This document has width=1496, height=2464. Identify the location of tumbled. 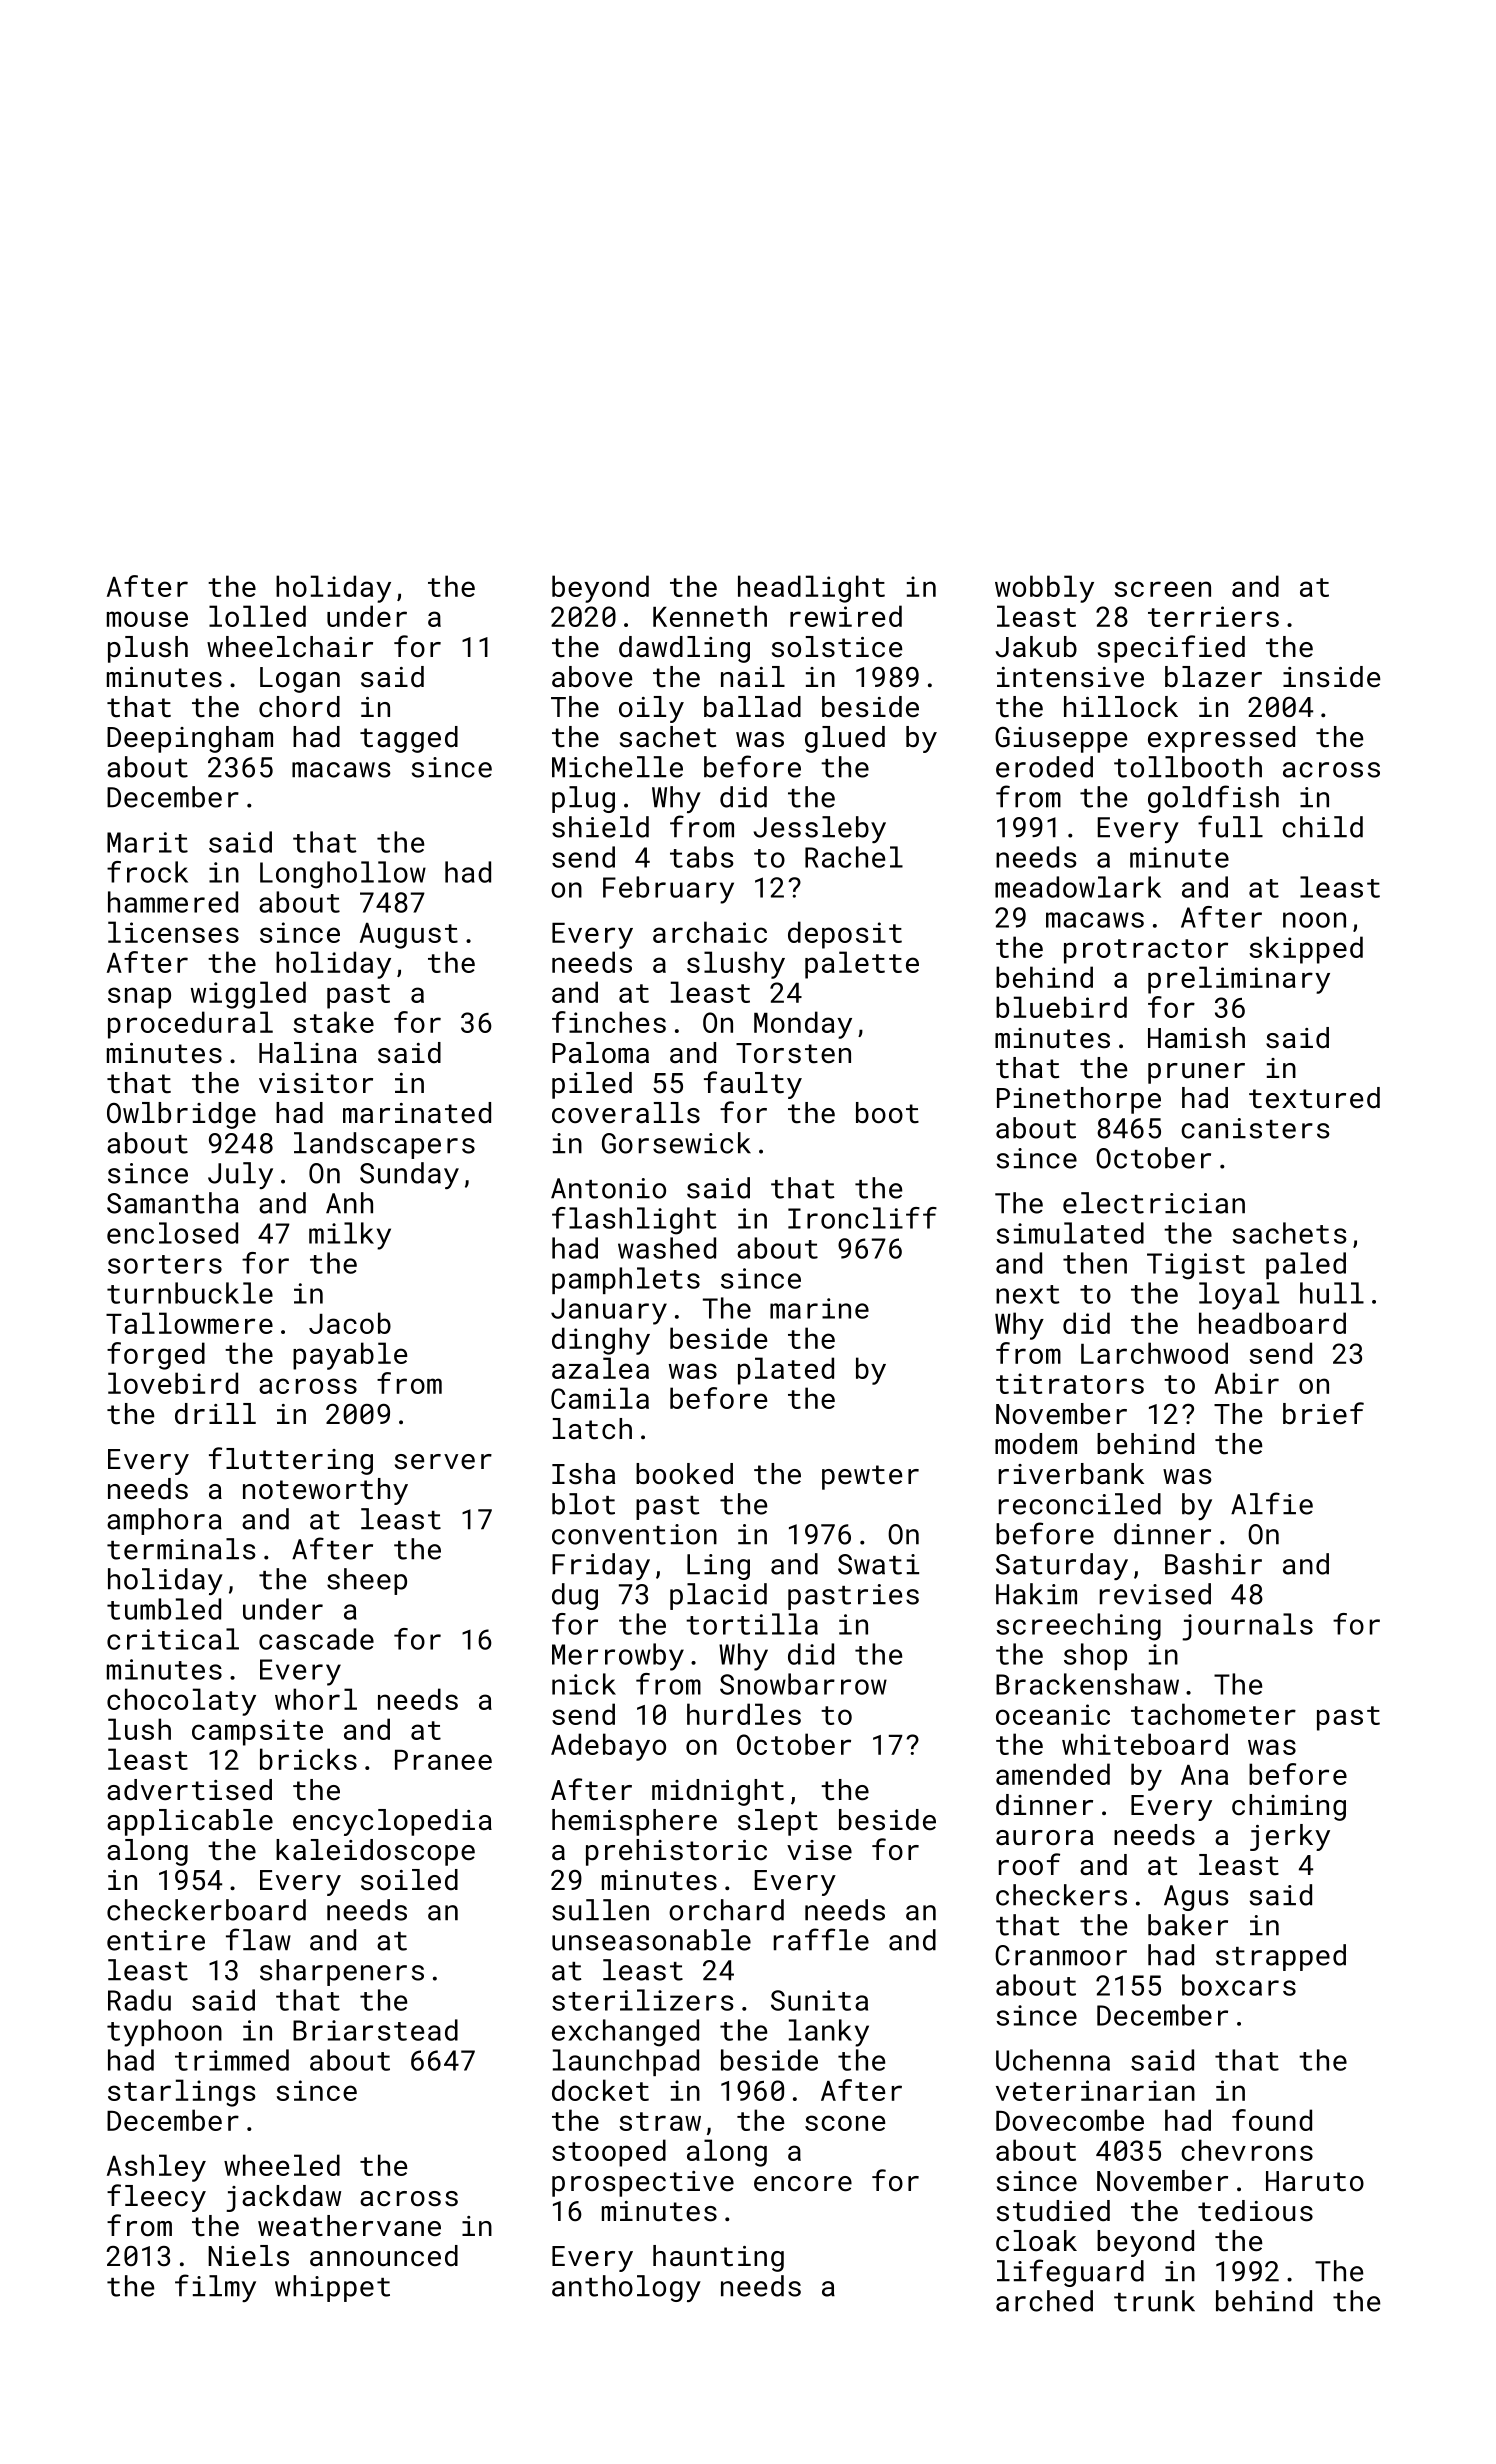
(164, 1609).
